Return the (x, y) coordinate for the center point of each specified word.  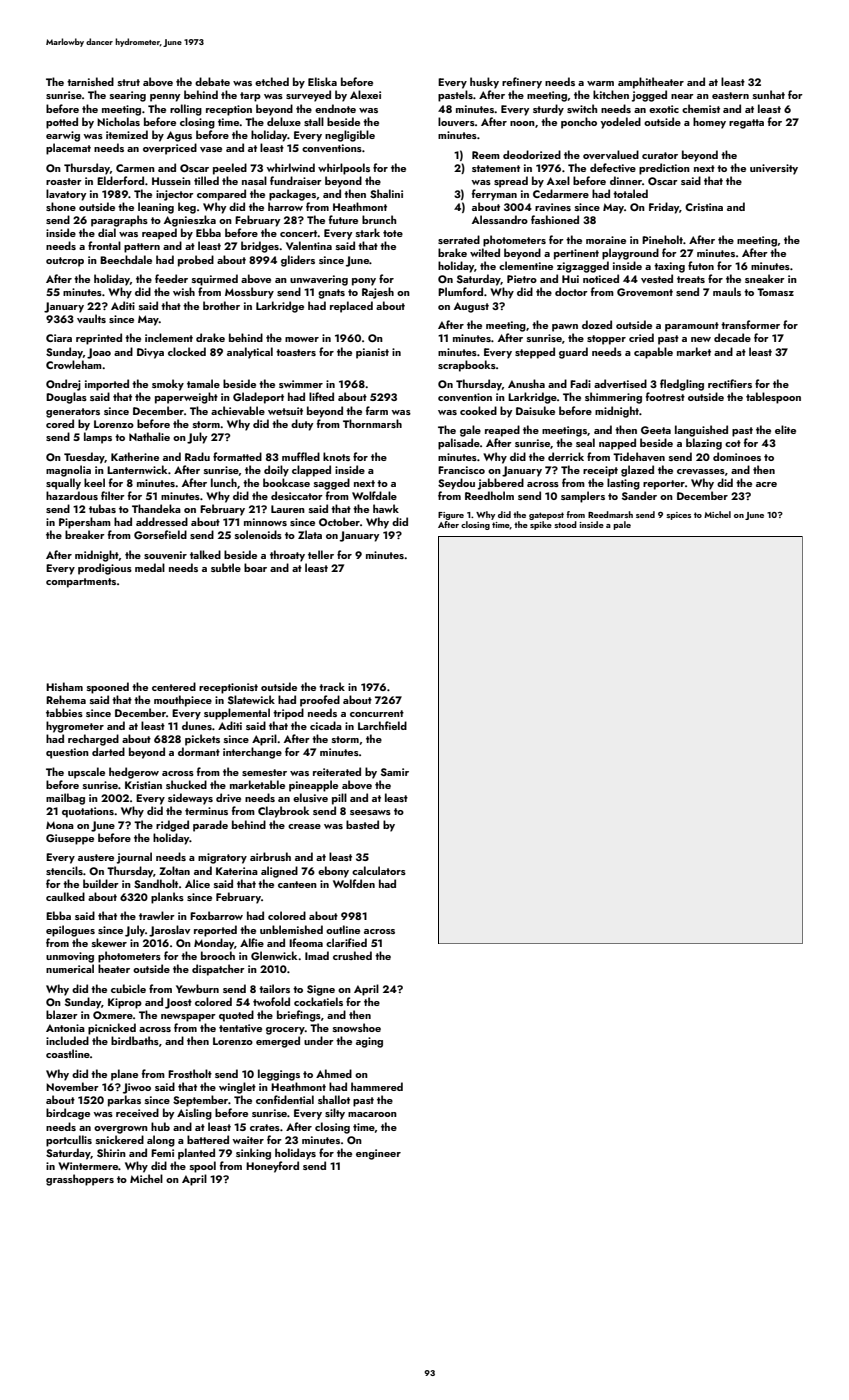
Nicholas (118, 121)
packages (292, 195)
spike (541, 525)
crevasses (701, 471)
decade (732, 337)
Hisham (64, 686)
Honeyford (272, 1167)
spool (203, 1167)
